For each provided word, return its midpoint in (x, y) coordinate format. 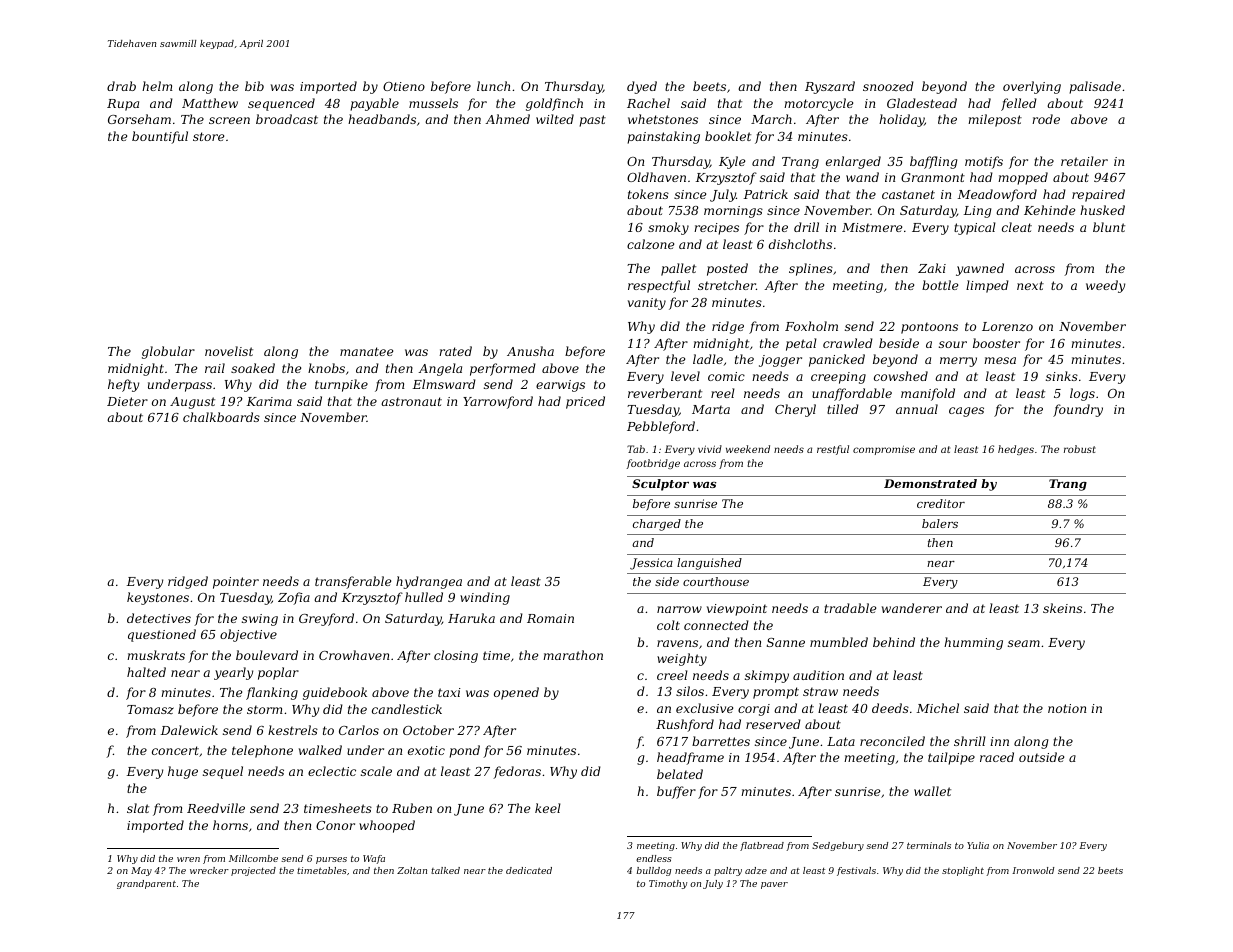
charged (657, 525)
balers (940, 523)
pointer (236, 583)
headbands (382, 119)
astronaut (411, 401)
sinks (1062, 376)
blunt (1109, 227)
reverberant (665, 393)
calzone (650, 244)
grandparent (146, 884)
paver (774, 885)
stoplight (963, 871)
